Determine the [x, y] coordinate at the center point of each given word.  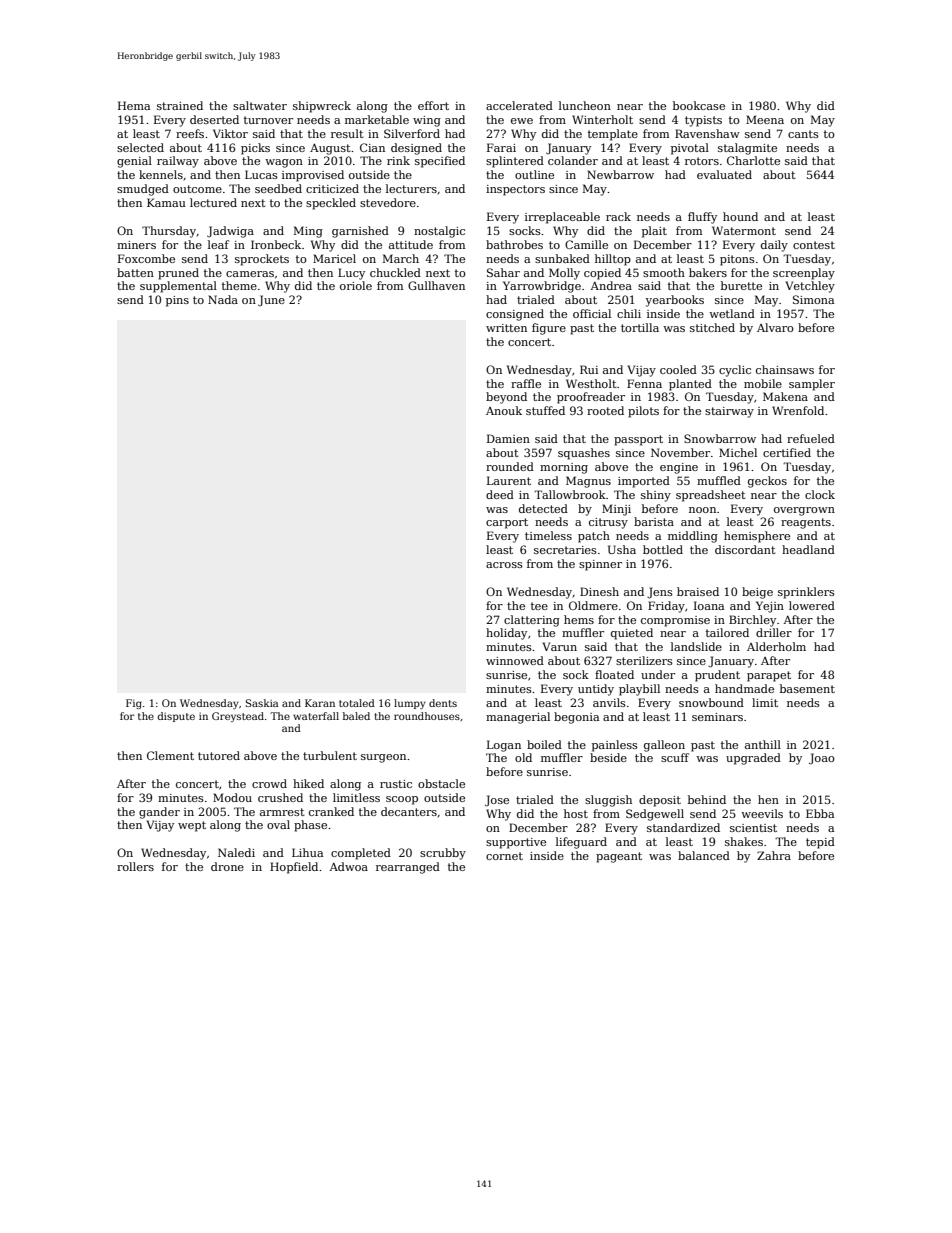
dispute [176, 717]
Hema [134, 105]
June [271, 301]
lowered [812, 605]
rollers [135, 866]
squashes [584, 454]
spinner [600, 565]
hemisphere [757, 537]
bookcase [699, 105]
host [576, 813]
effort [433, 105]
